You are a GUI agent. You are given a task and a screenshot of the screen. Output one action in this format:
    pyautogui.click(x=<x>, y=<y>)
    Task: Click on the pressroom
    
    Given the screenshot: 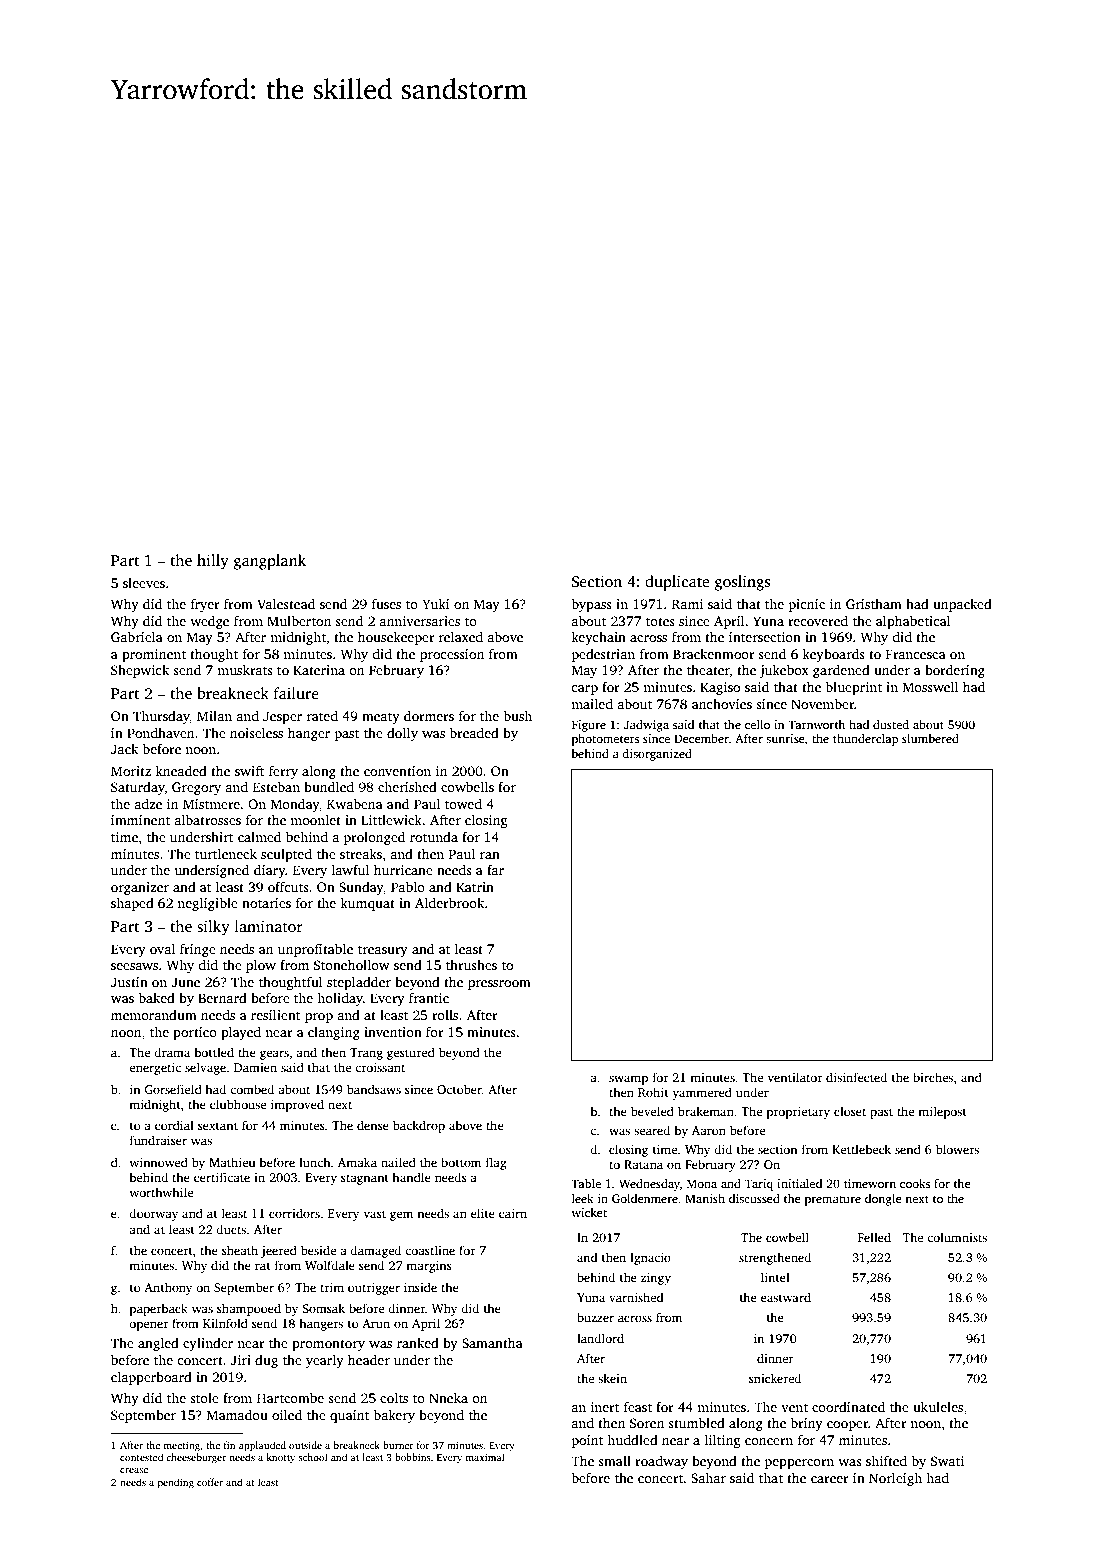 What is the action you would take?
    pyautogui.click(x=499, y=985)
